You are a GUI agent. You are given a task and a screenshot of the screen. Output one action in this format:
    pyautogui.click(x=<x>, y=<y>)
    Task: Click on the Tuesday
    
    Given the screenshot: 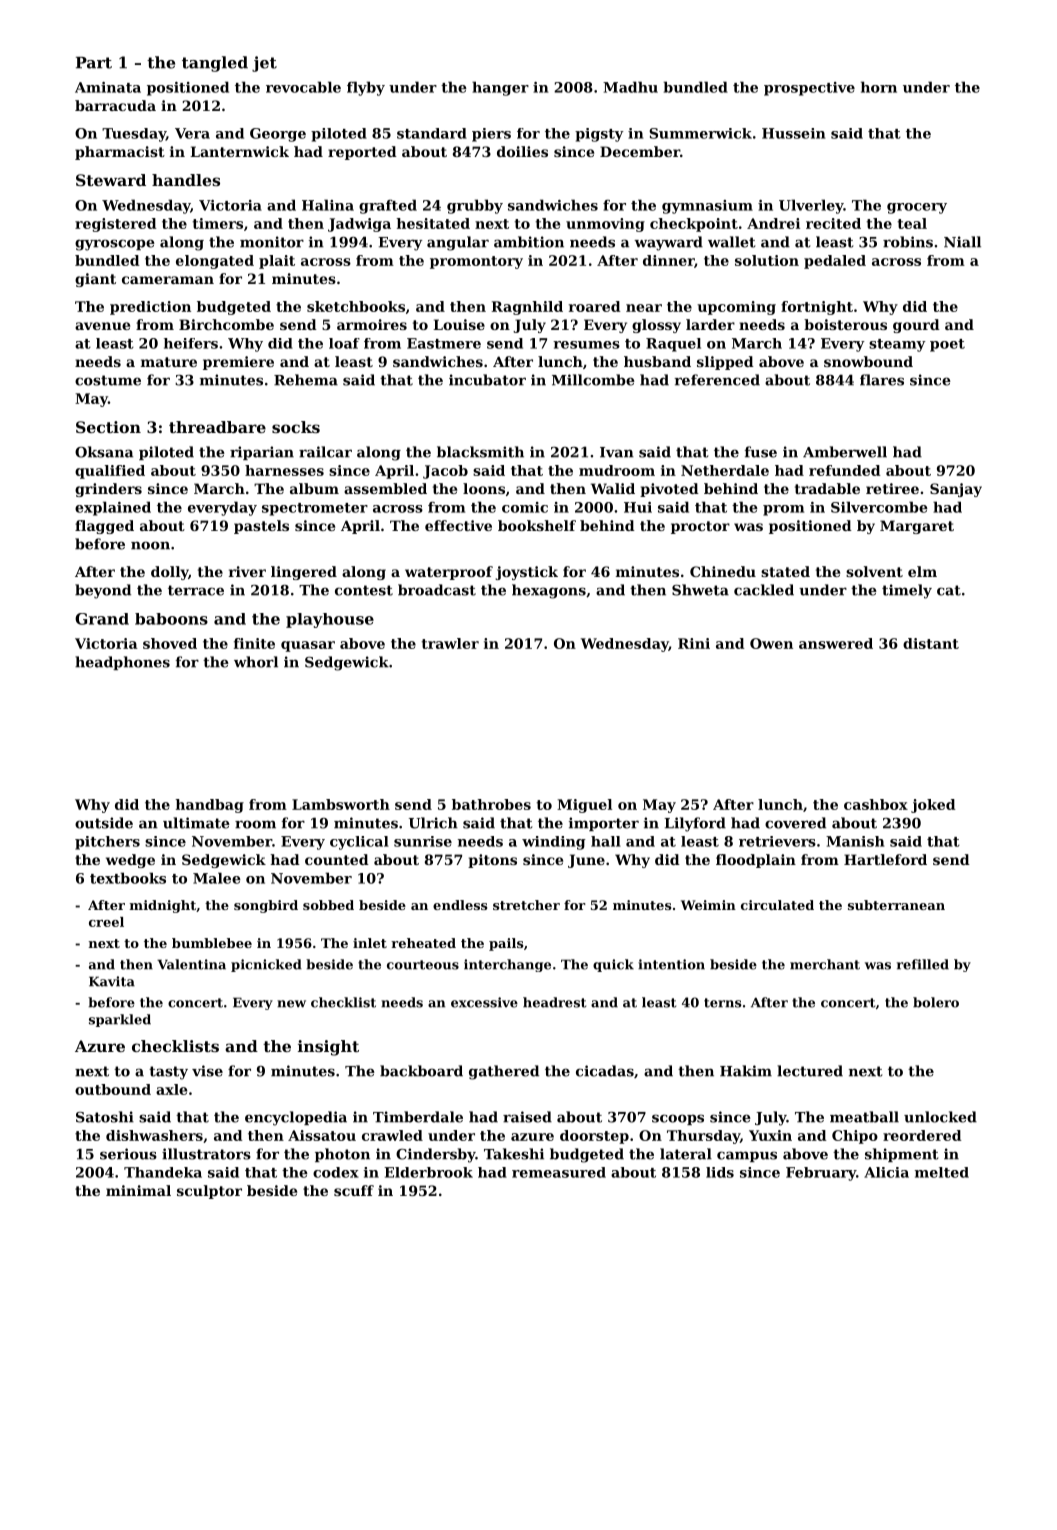 What is the action you would take?
    pyautogui.click(x=134, y=135)
